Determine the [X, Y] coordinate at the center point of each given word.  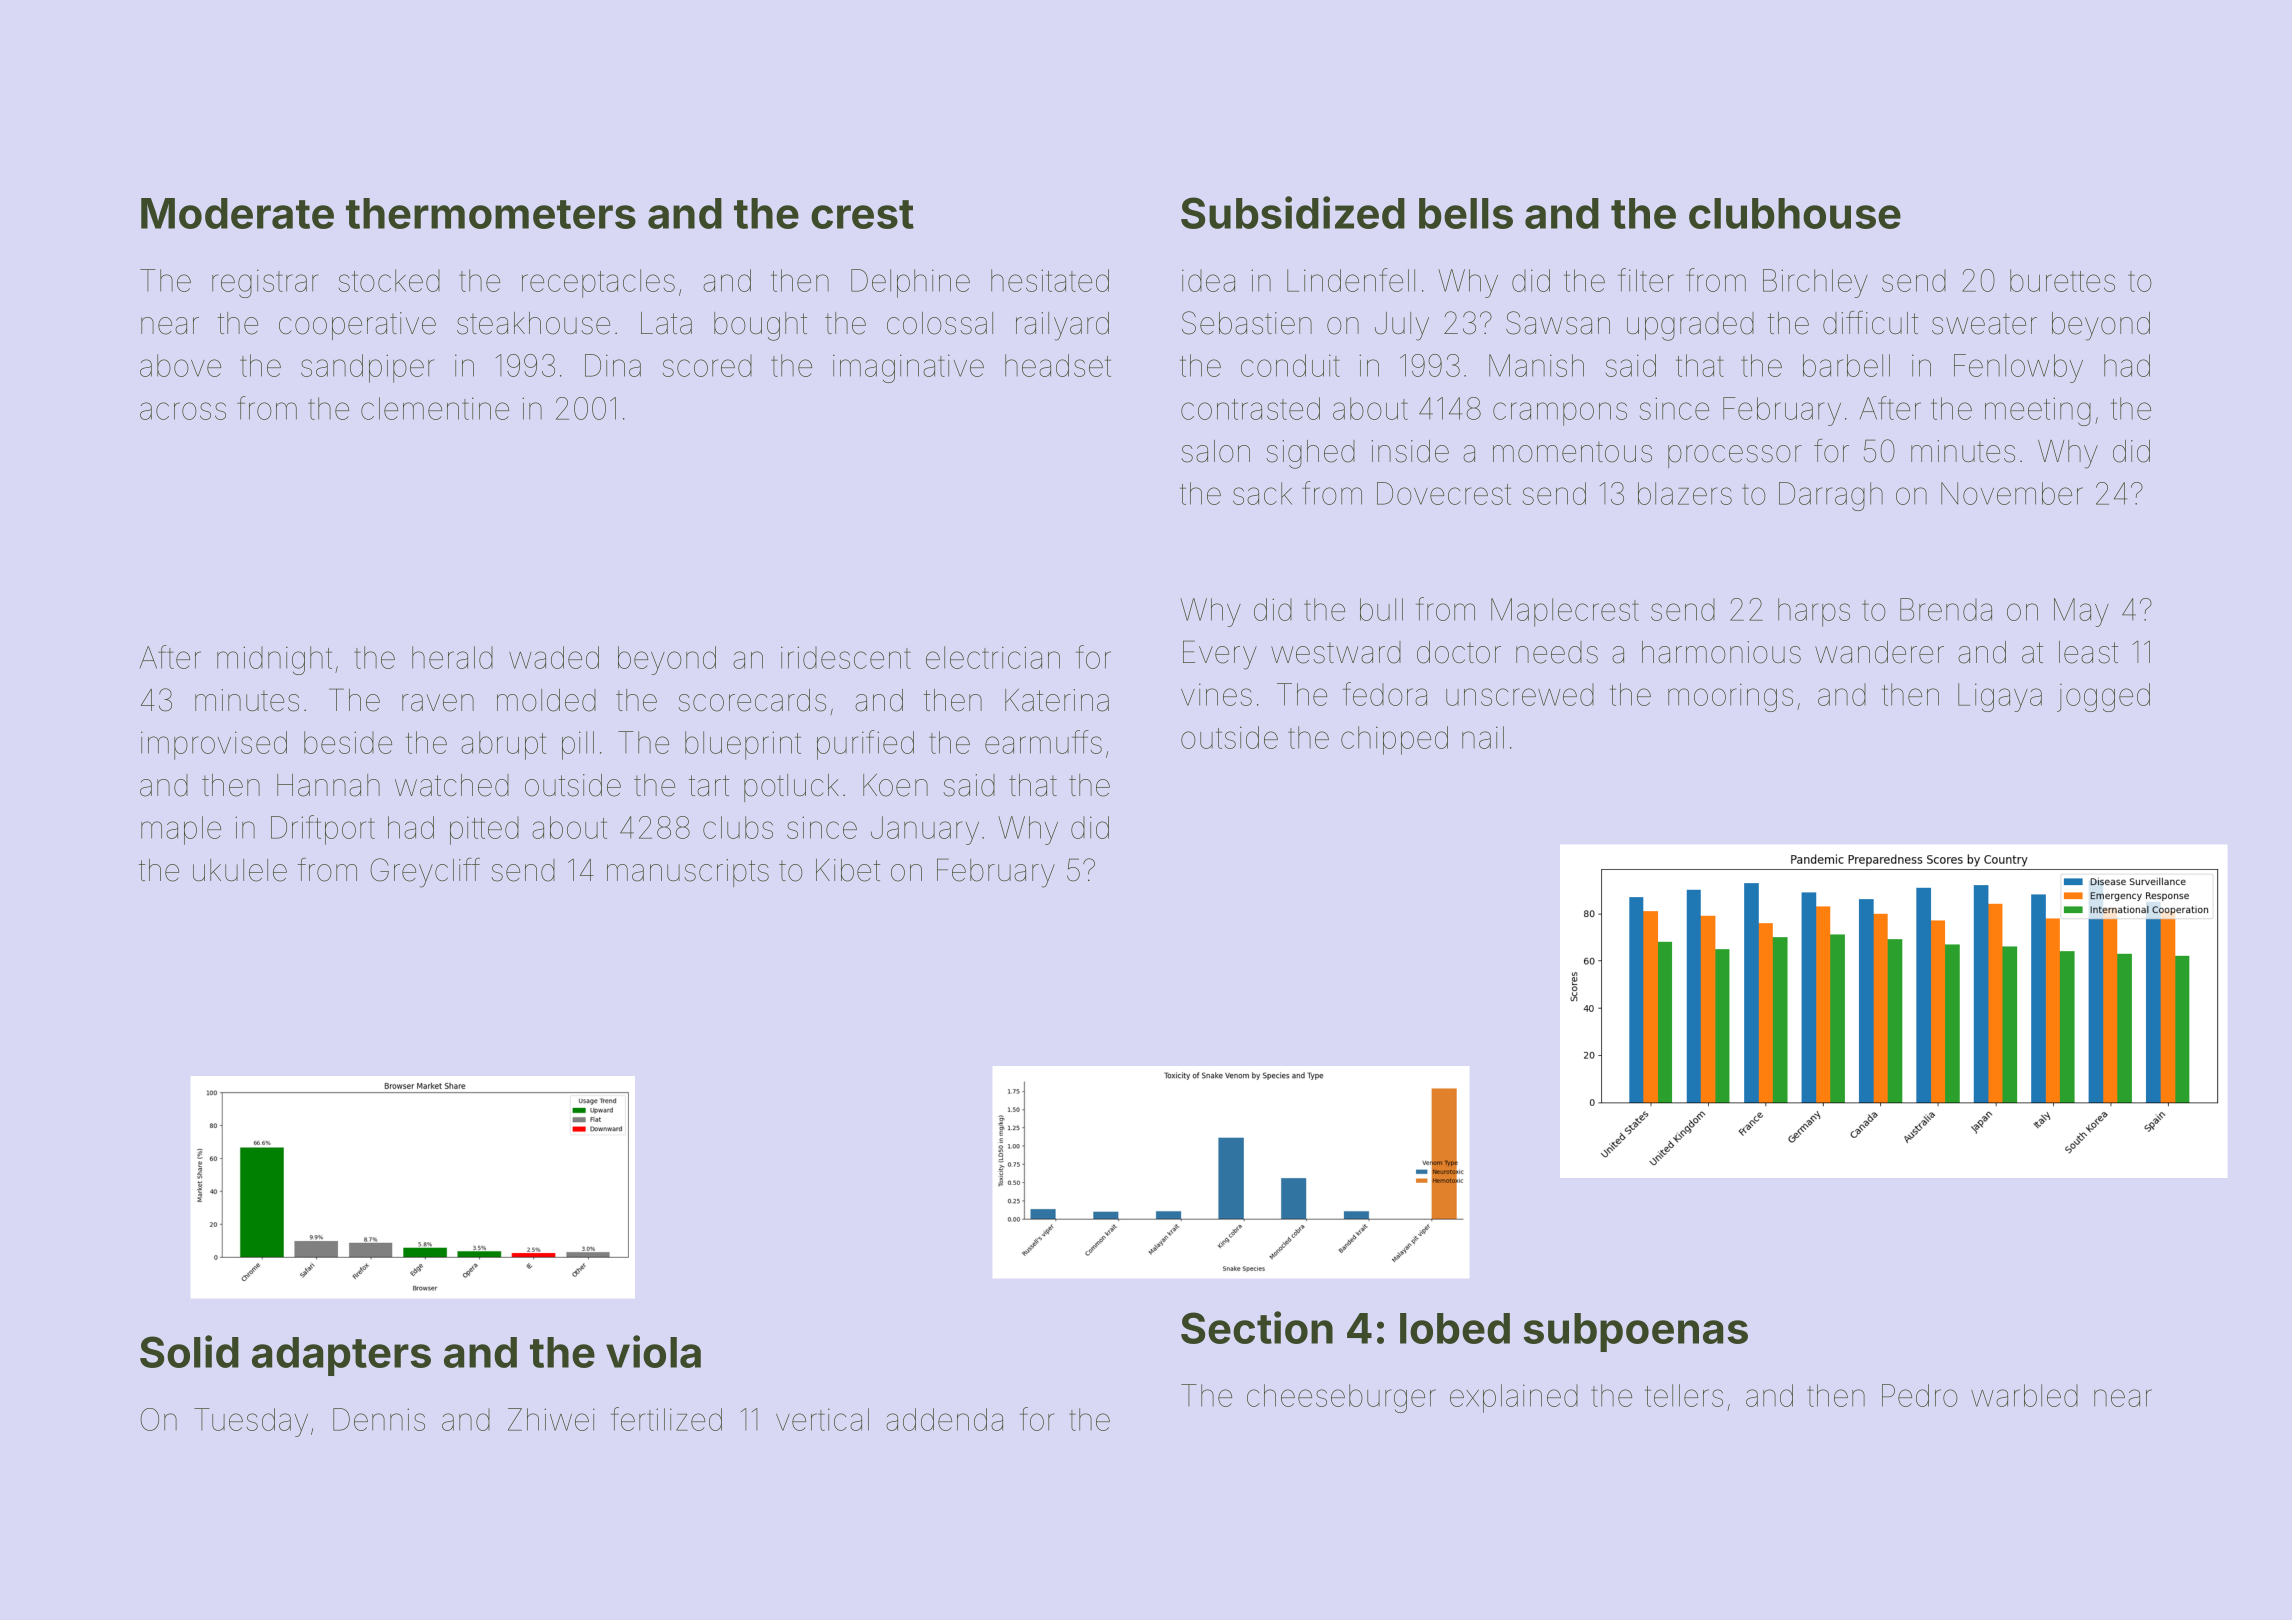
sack [1262, 493]
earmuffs [1043, 742]
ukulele [240, 870]
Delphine [910, 283]
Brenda [1946, 609]
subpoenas [1635, 1332]
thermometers [491, 213]
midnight [274, 660]
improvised [214, 745]
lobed [1455, 1328]
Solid [189, 1351]
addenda [944, 1419]
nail [1483, 737]
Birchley [1815, 283]
